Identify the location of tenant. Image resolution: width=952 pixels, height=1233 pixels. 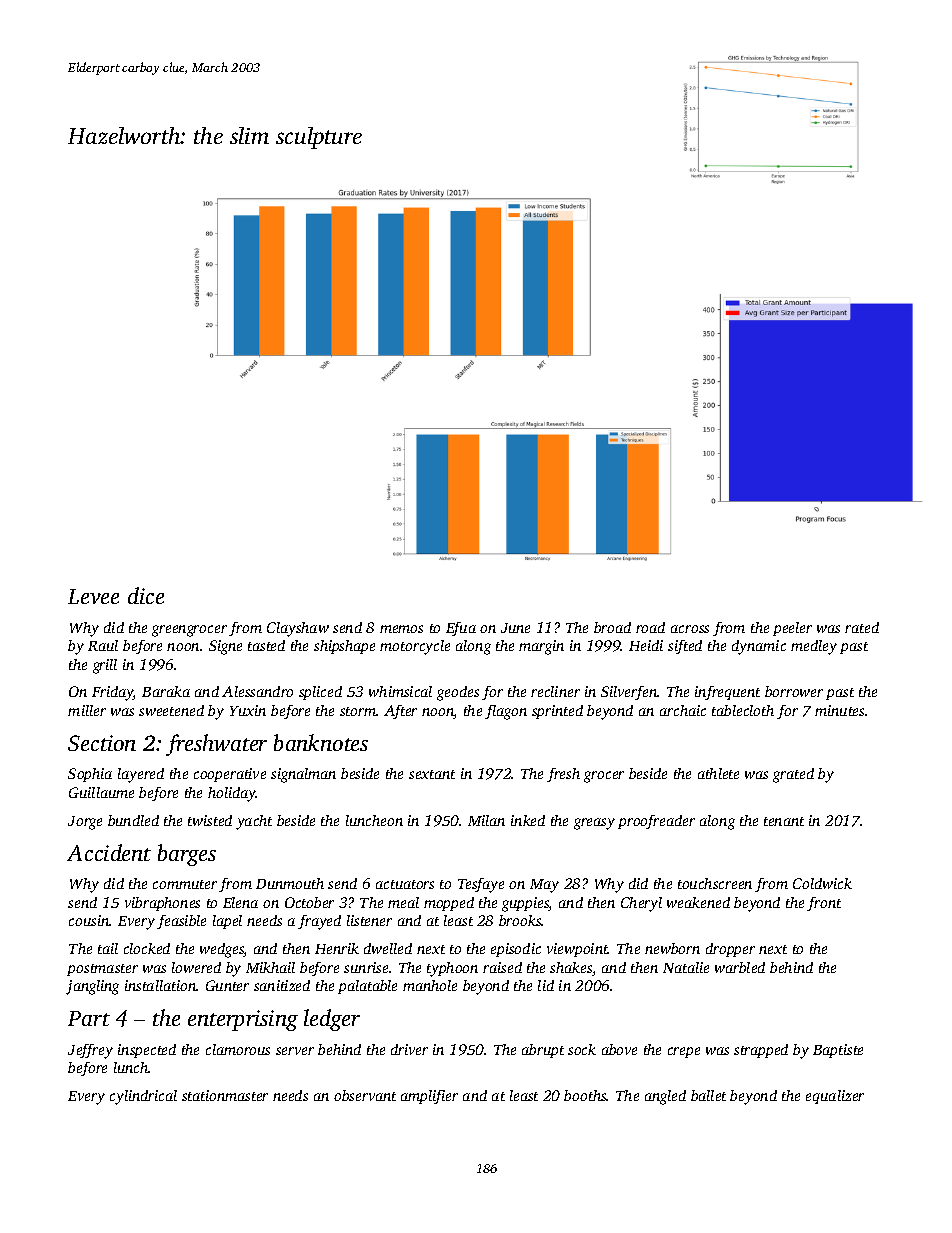
(784, 821).
